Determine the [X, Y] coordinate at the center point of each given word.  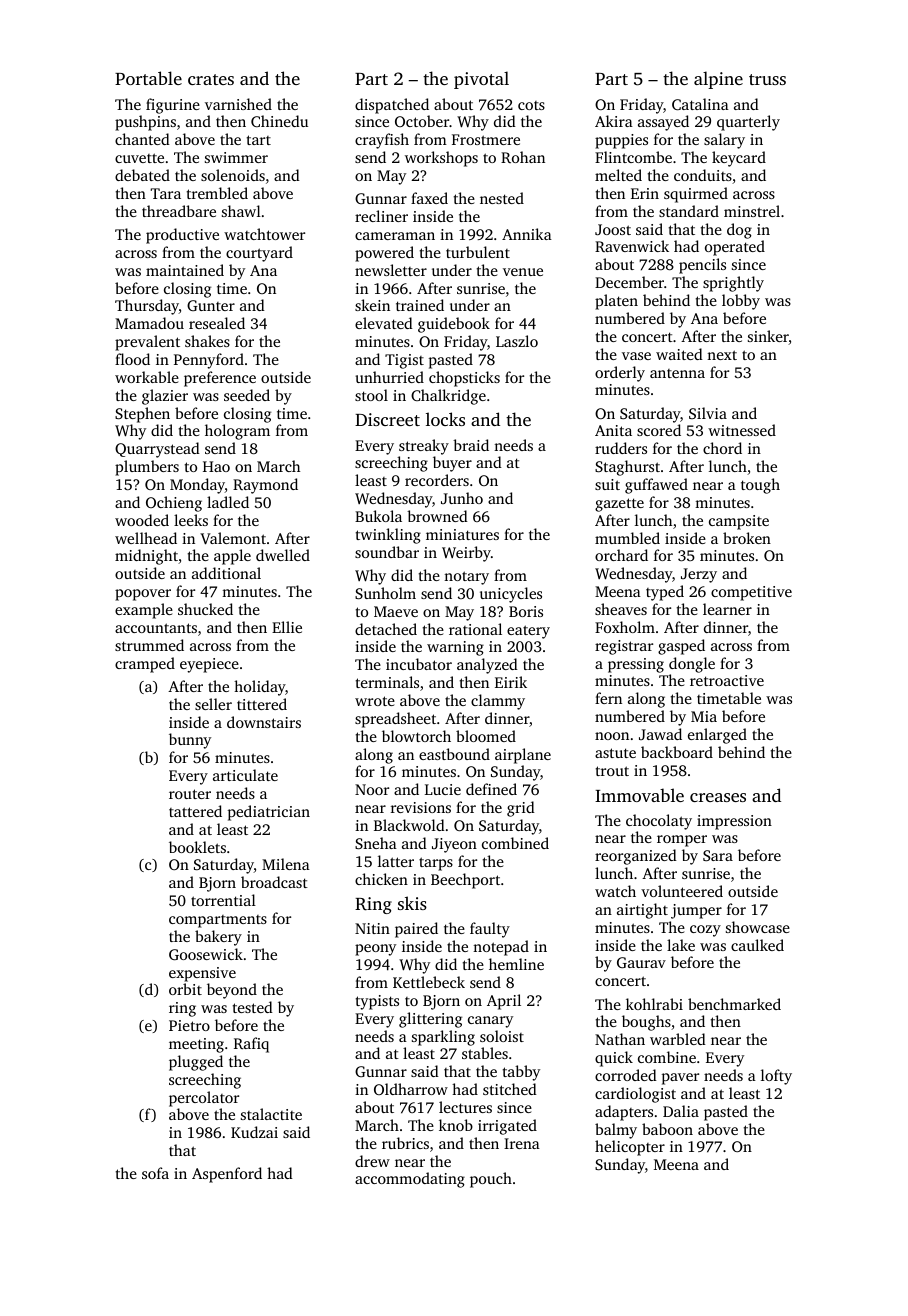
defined [491, 789]
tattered [195, 811]
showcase [758, 927]
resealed [217, 323]
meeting [196, 1045]
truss [767, 79]
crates [211, 79]
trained [420, 305]
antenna [677, 373]
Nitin [372, 928]
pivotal [481, 80]
